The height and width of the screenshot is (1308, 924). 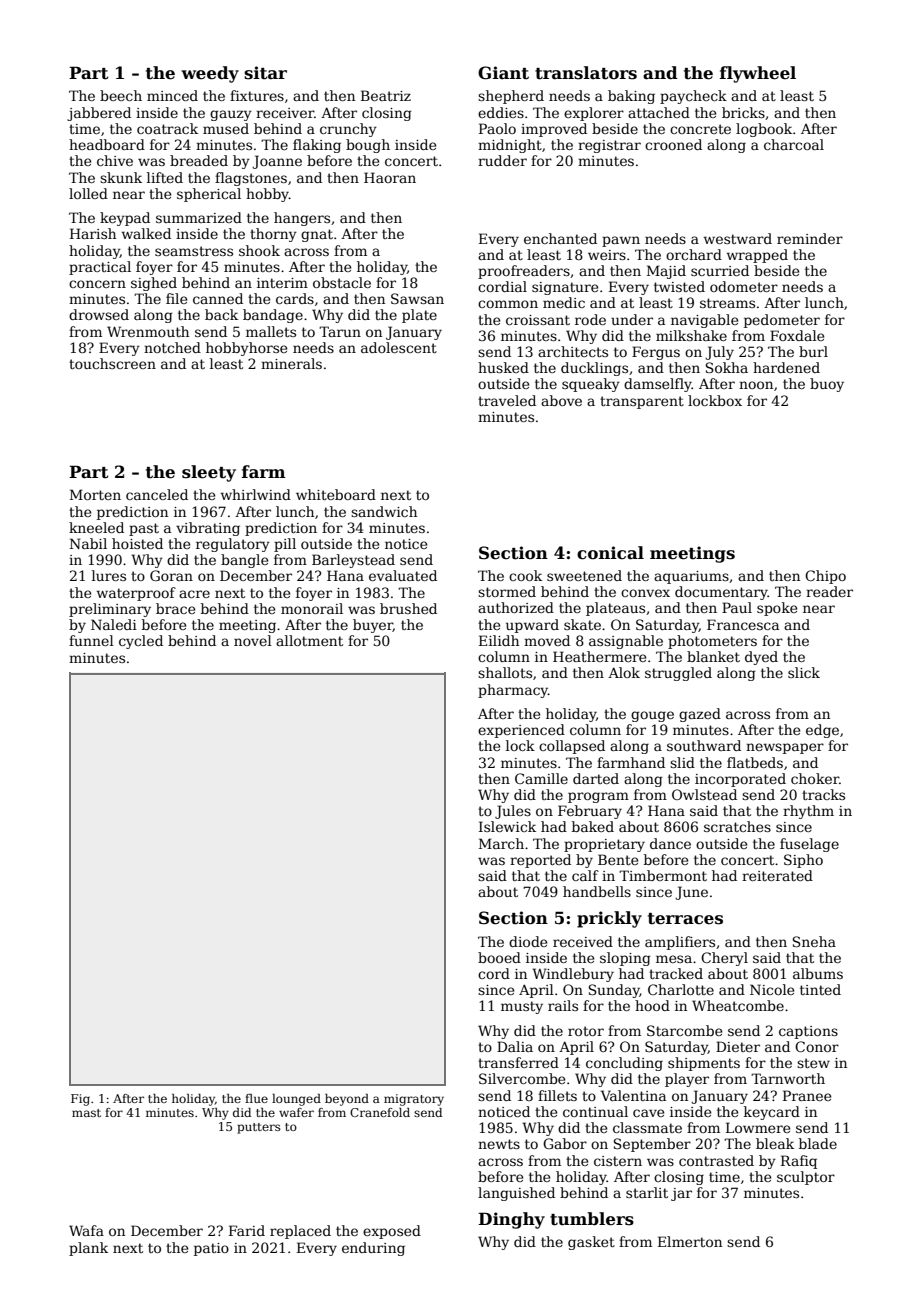 What do you see at coordinates (499, 640) in the screenshot?
I see `Eilidh` at bounding box center [499, 640].
